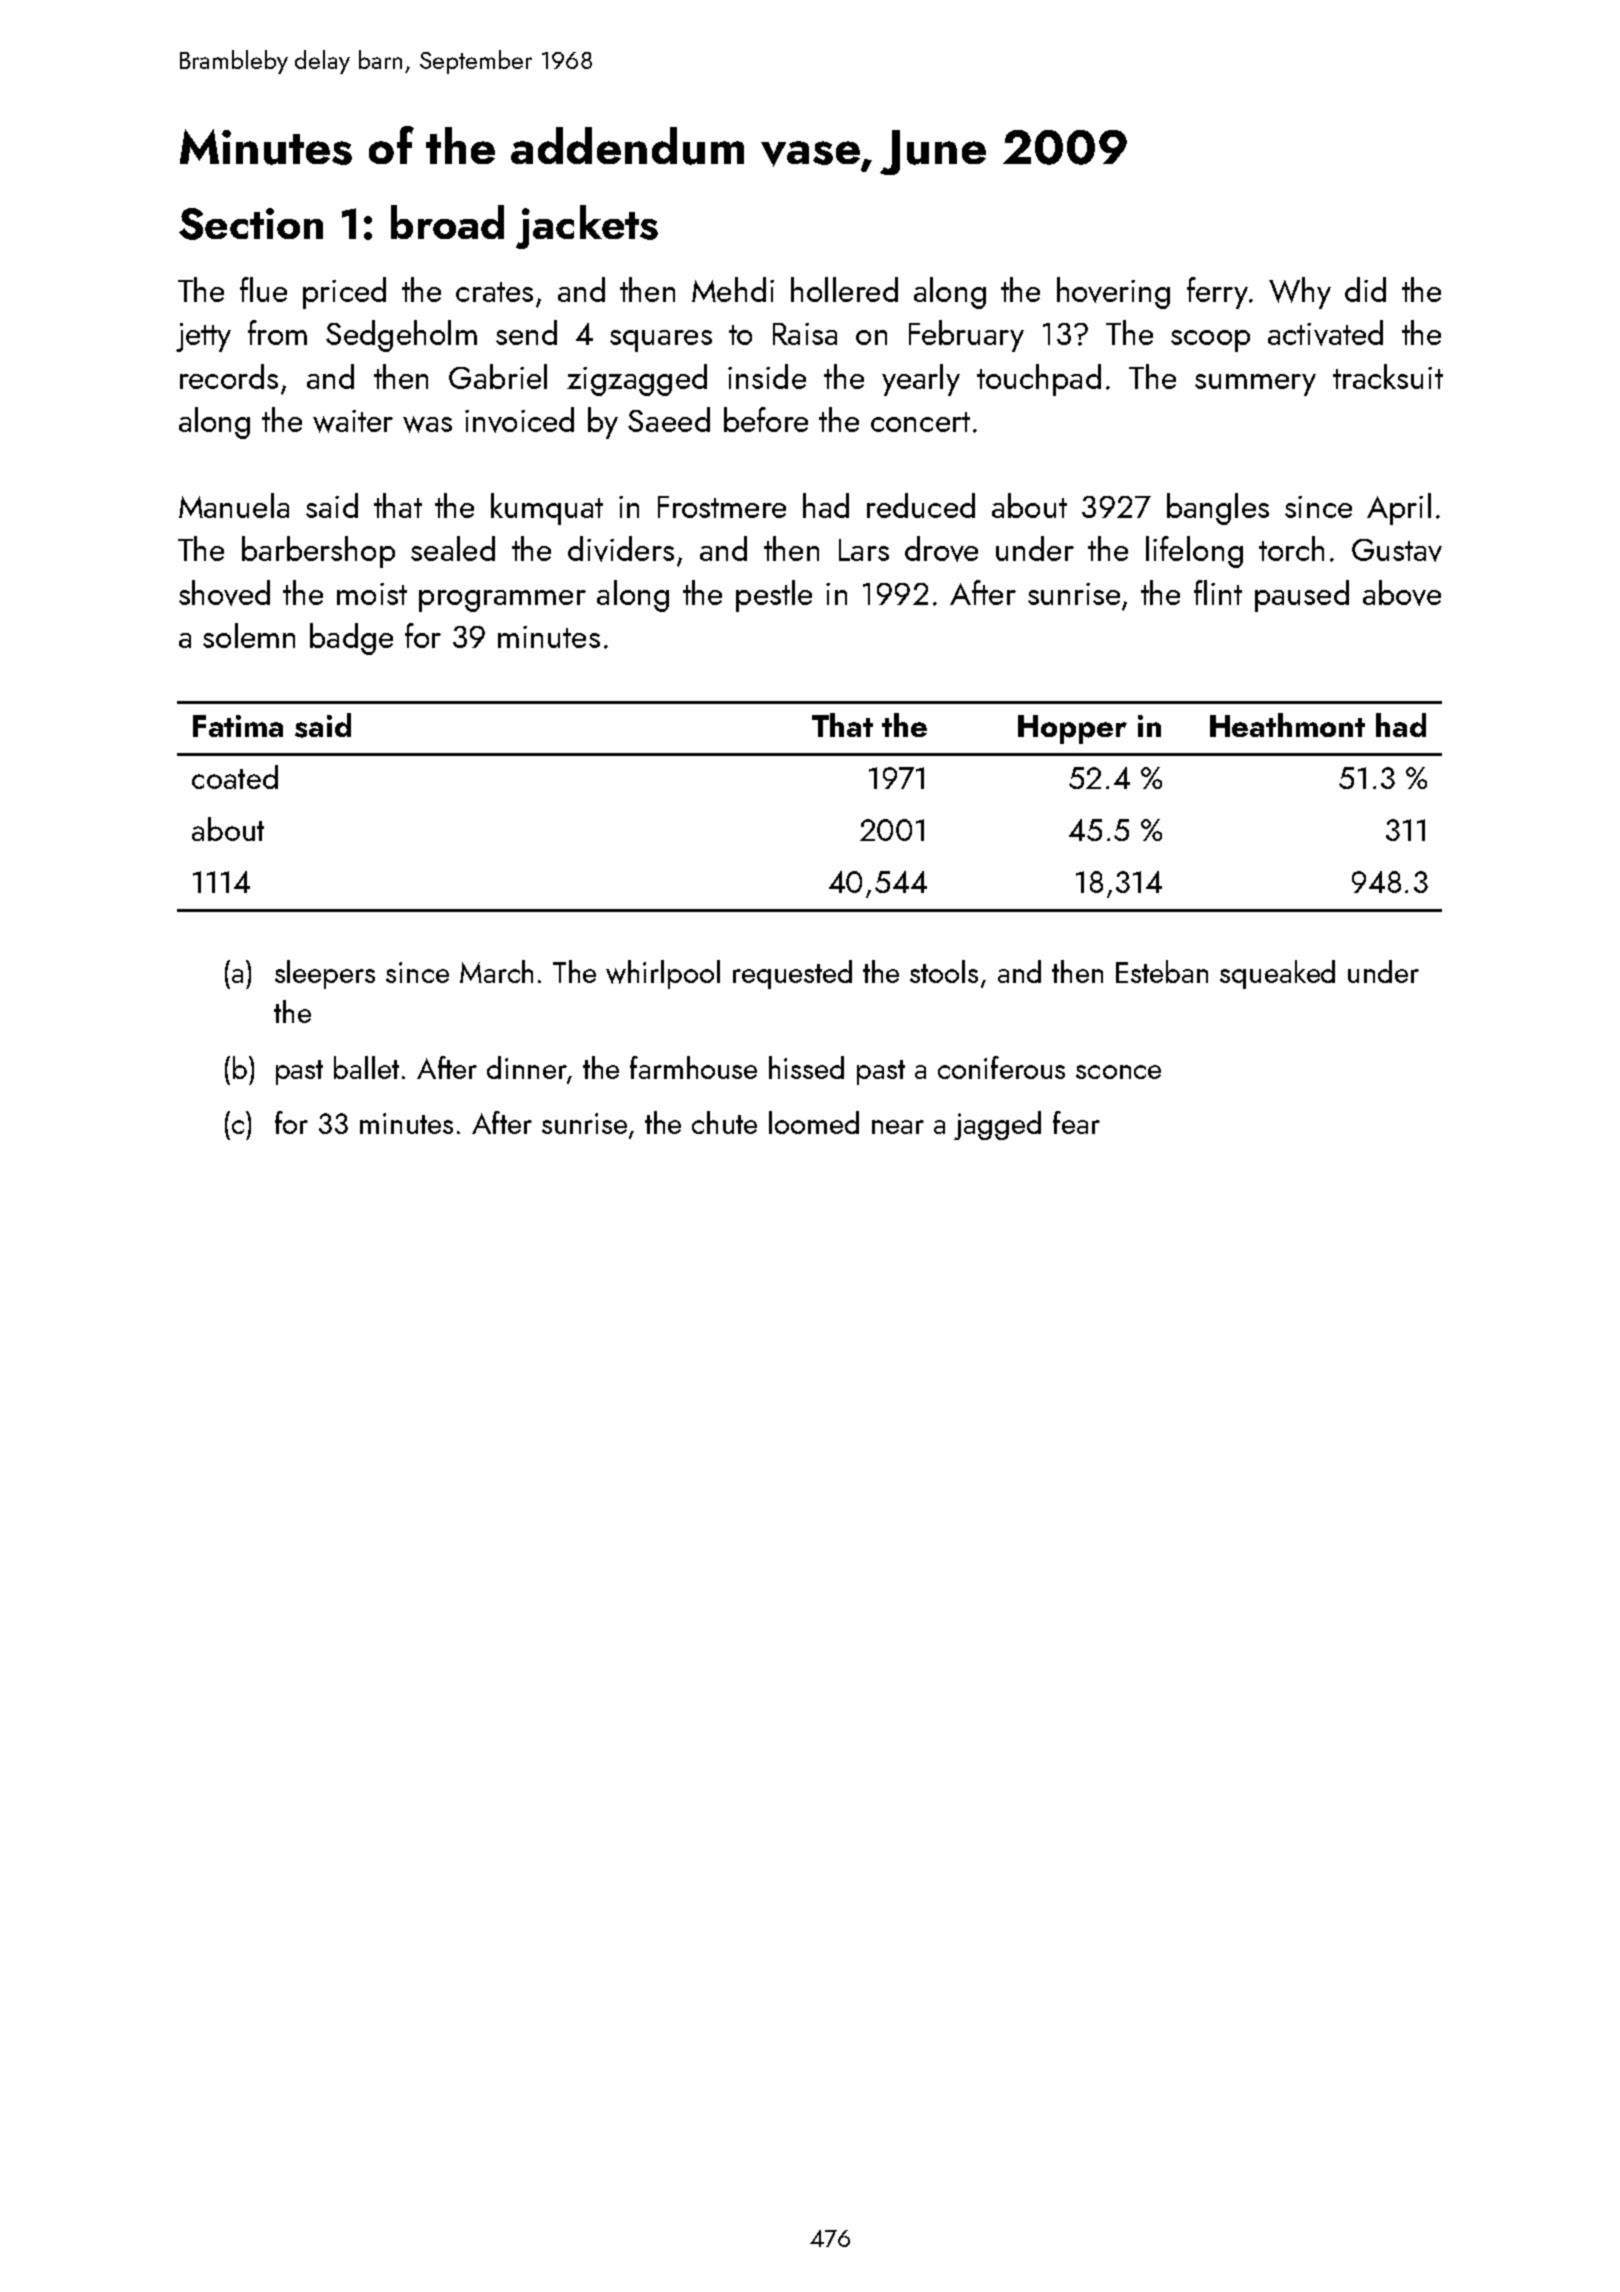  I want to click on shoved, so click(224, 593).
